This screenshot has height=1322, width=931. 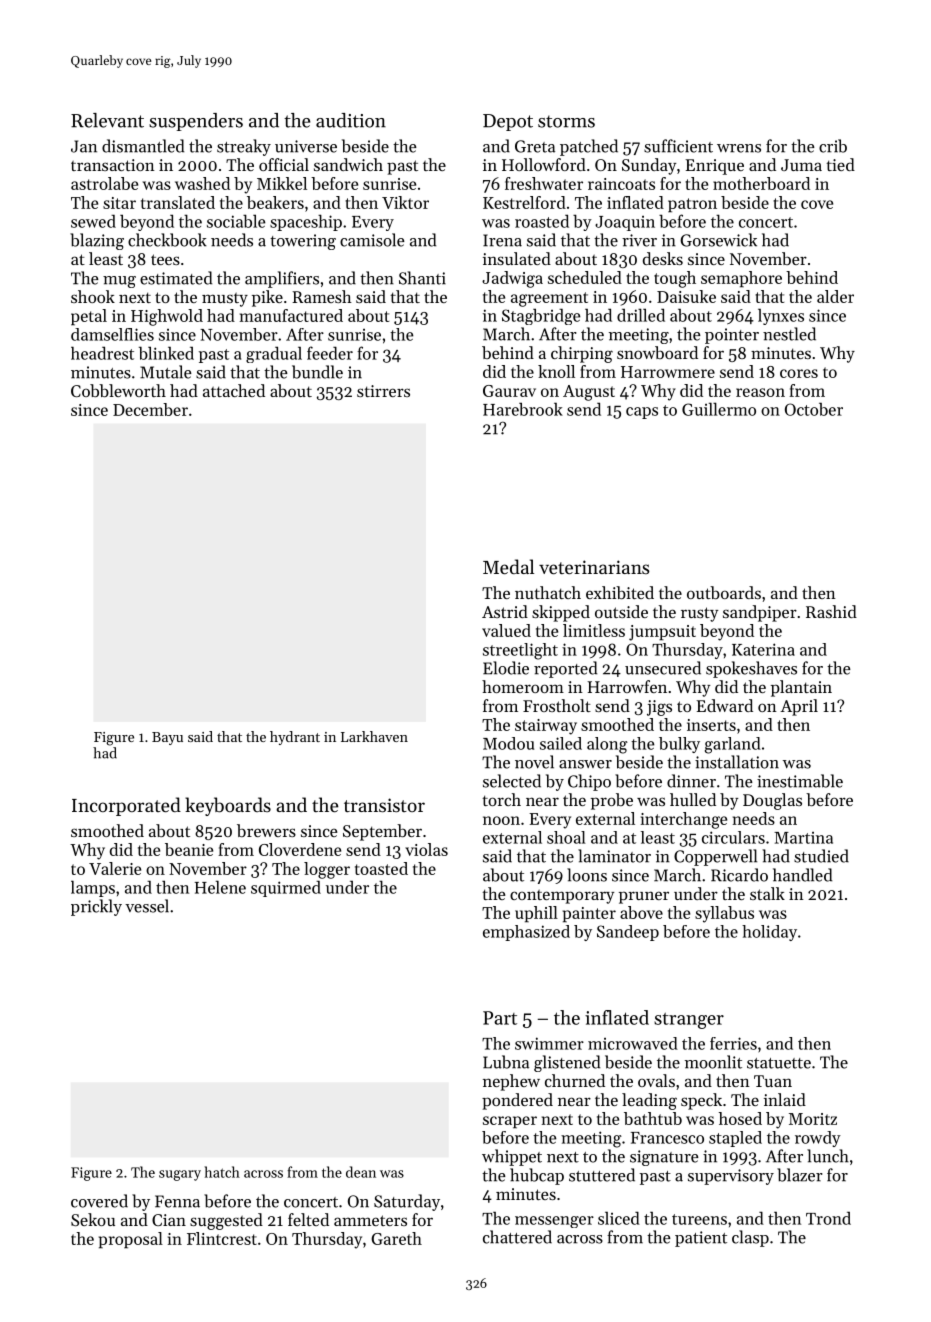 I want to click on storms, so click(x=566, y=121).
